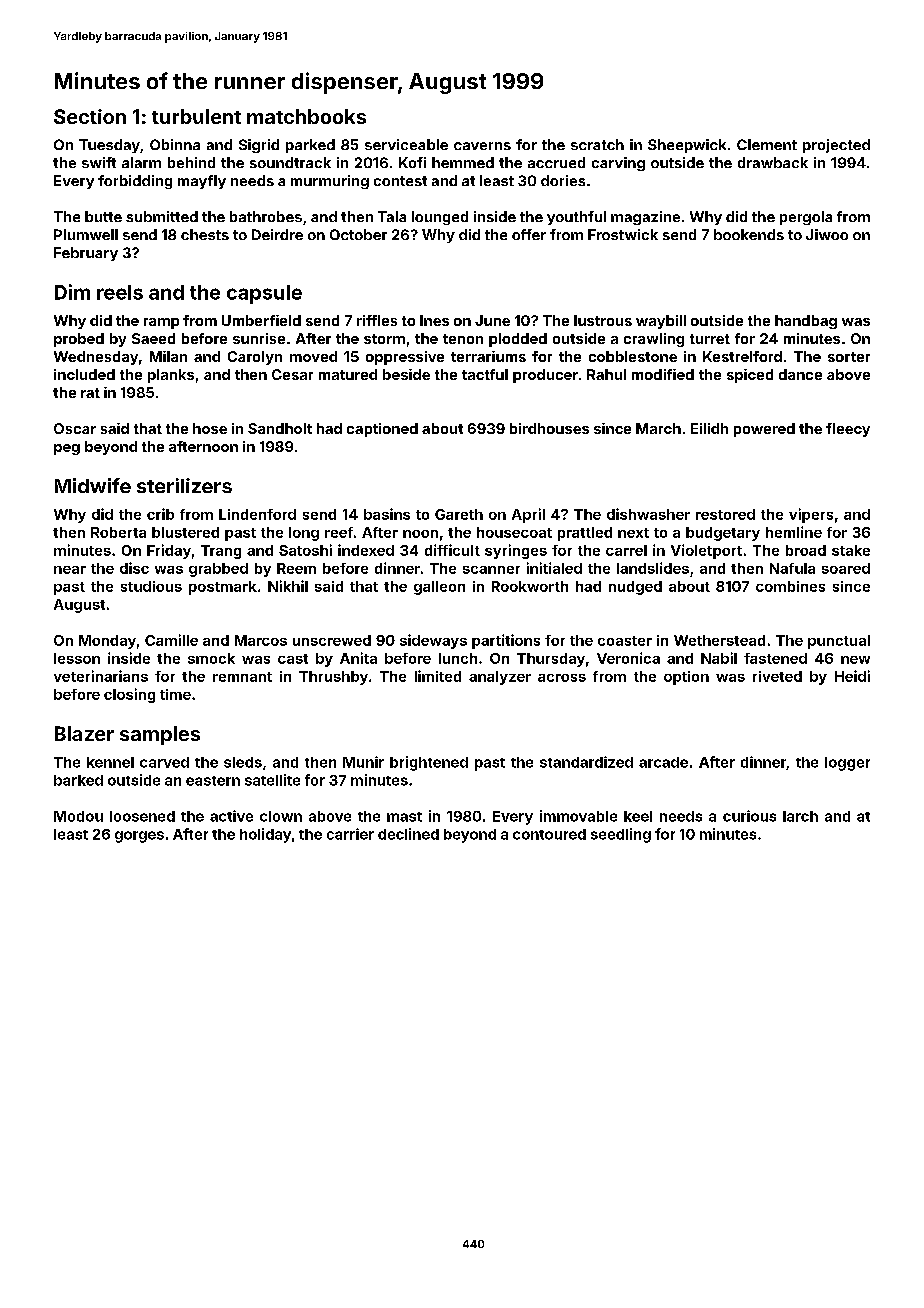 Image resolution: width=924 pixels, height=1308 pixels. Describe the element at coordinates (767, 144) in the screenshot. I see `Clement` at that location.
